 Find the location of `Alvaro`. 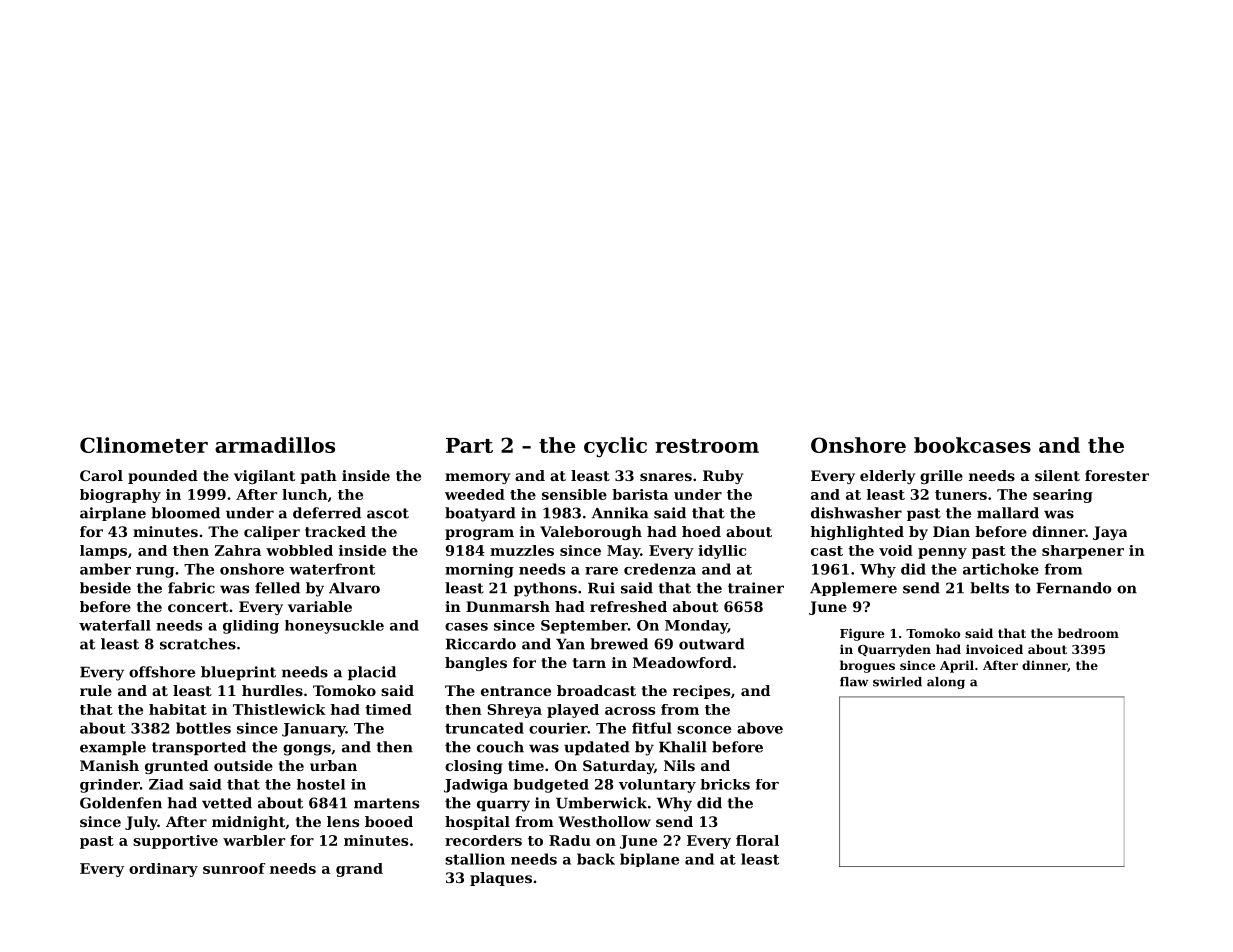

Alvaro is located at coordinates (354, 588).
